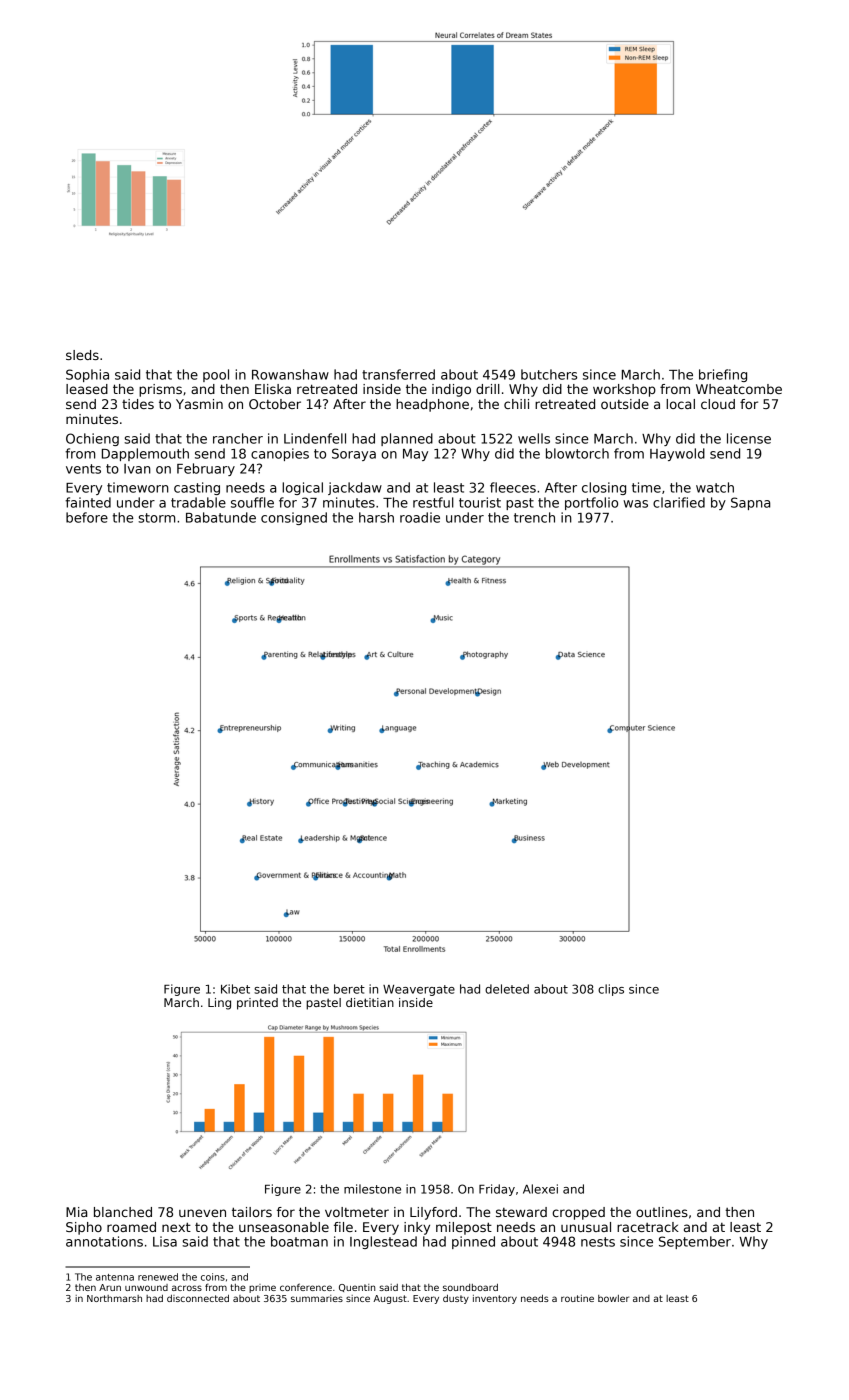  I want to click on Mia, so click(76, 1212).
